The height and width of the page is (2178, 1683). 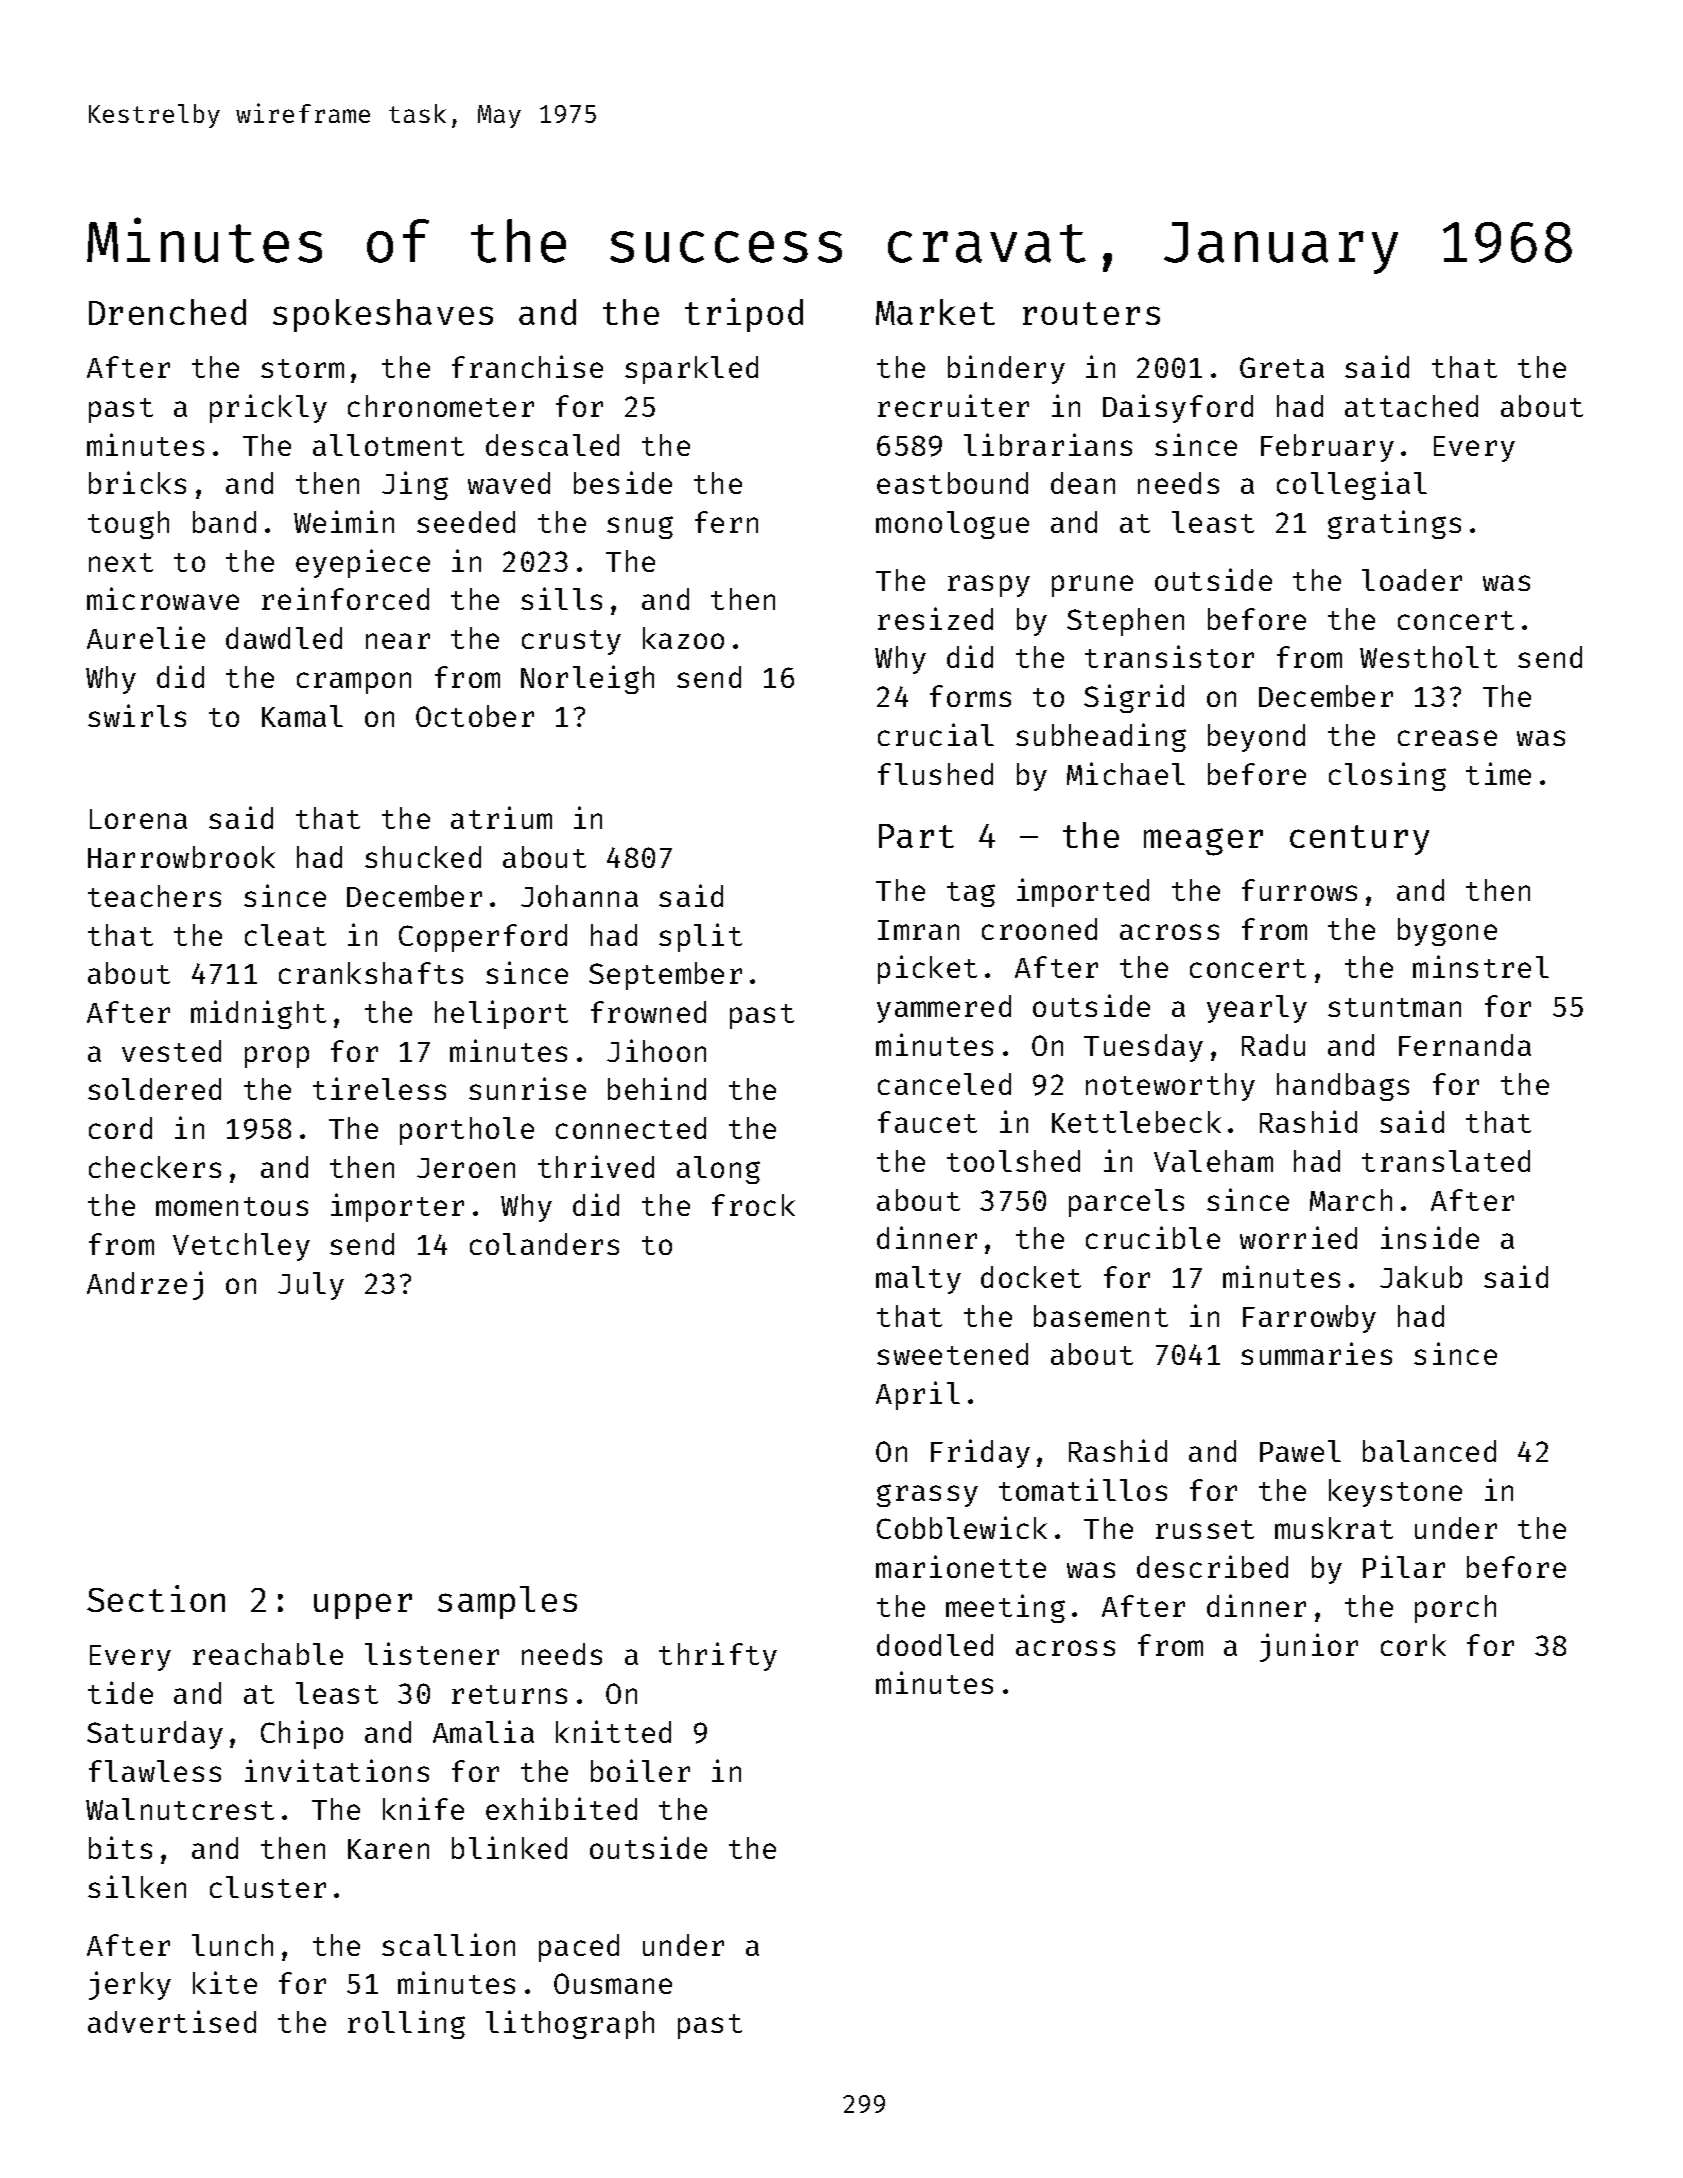 I want to click on time, so click(x=1498, y=773).
